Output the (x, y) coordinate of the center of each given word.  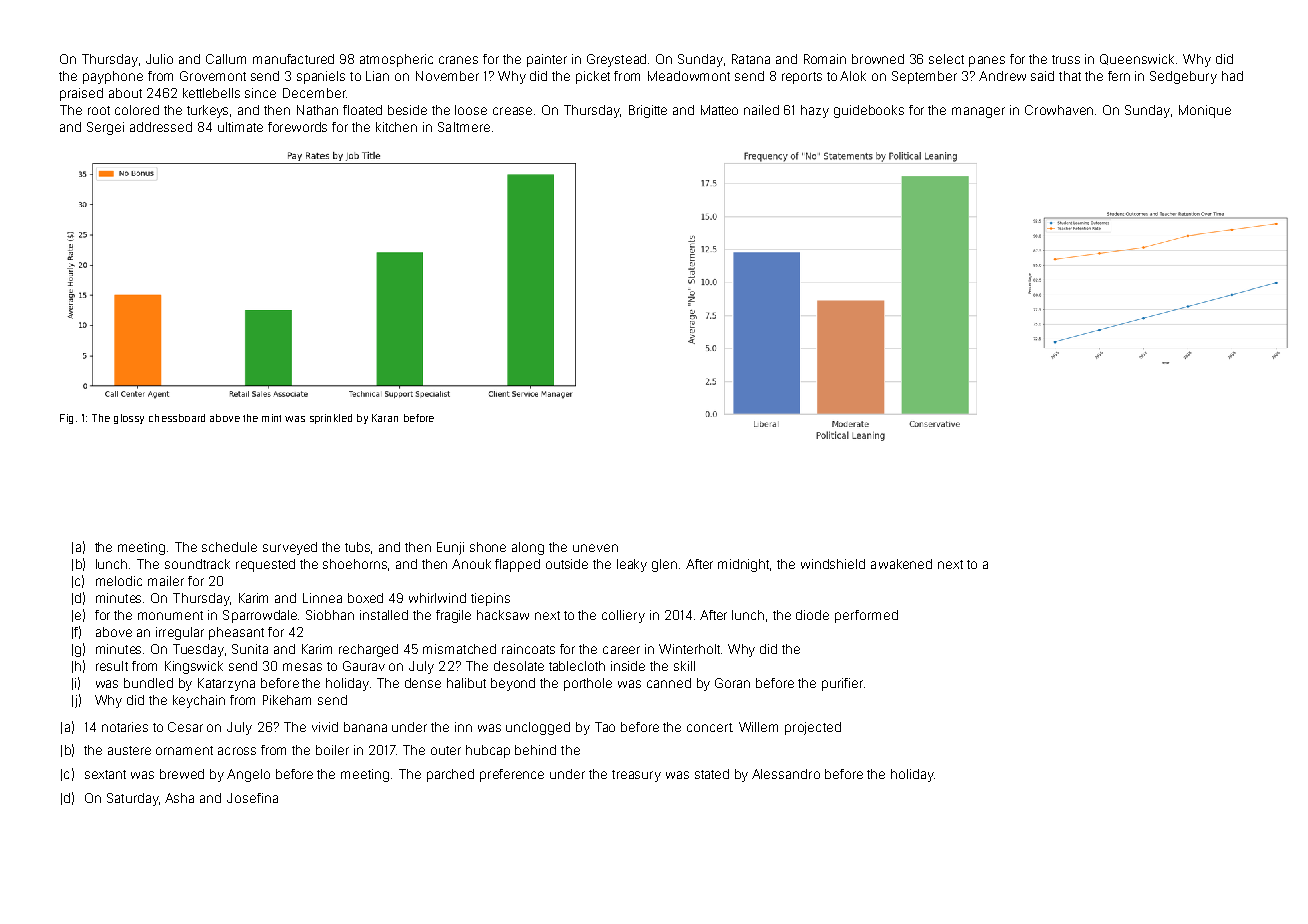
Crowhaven (1059, 110)
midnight (744, 565)
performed (866, 616)
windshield (833, 564)
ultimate (240, 127)
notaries (125, 727)
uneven (595, 548)
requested (265, 565)
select (946, 59)
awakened (901, 564)
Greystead (616, 60)
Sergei (105, 128)
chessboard (177, 418)
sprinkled (331, 419)
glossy (129, 419)
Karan (385, 418)
